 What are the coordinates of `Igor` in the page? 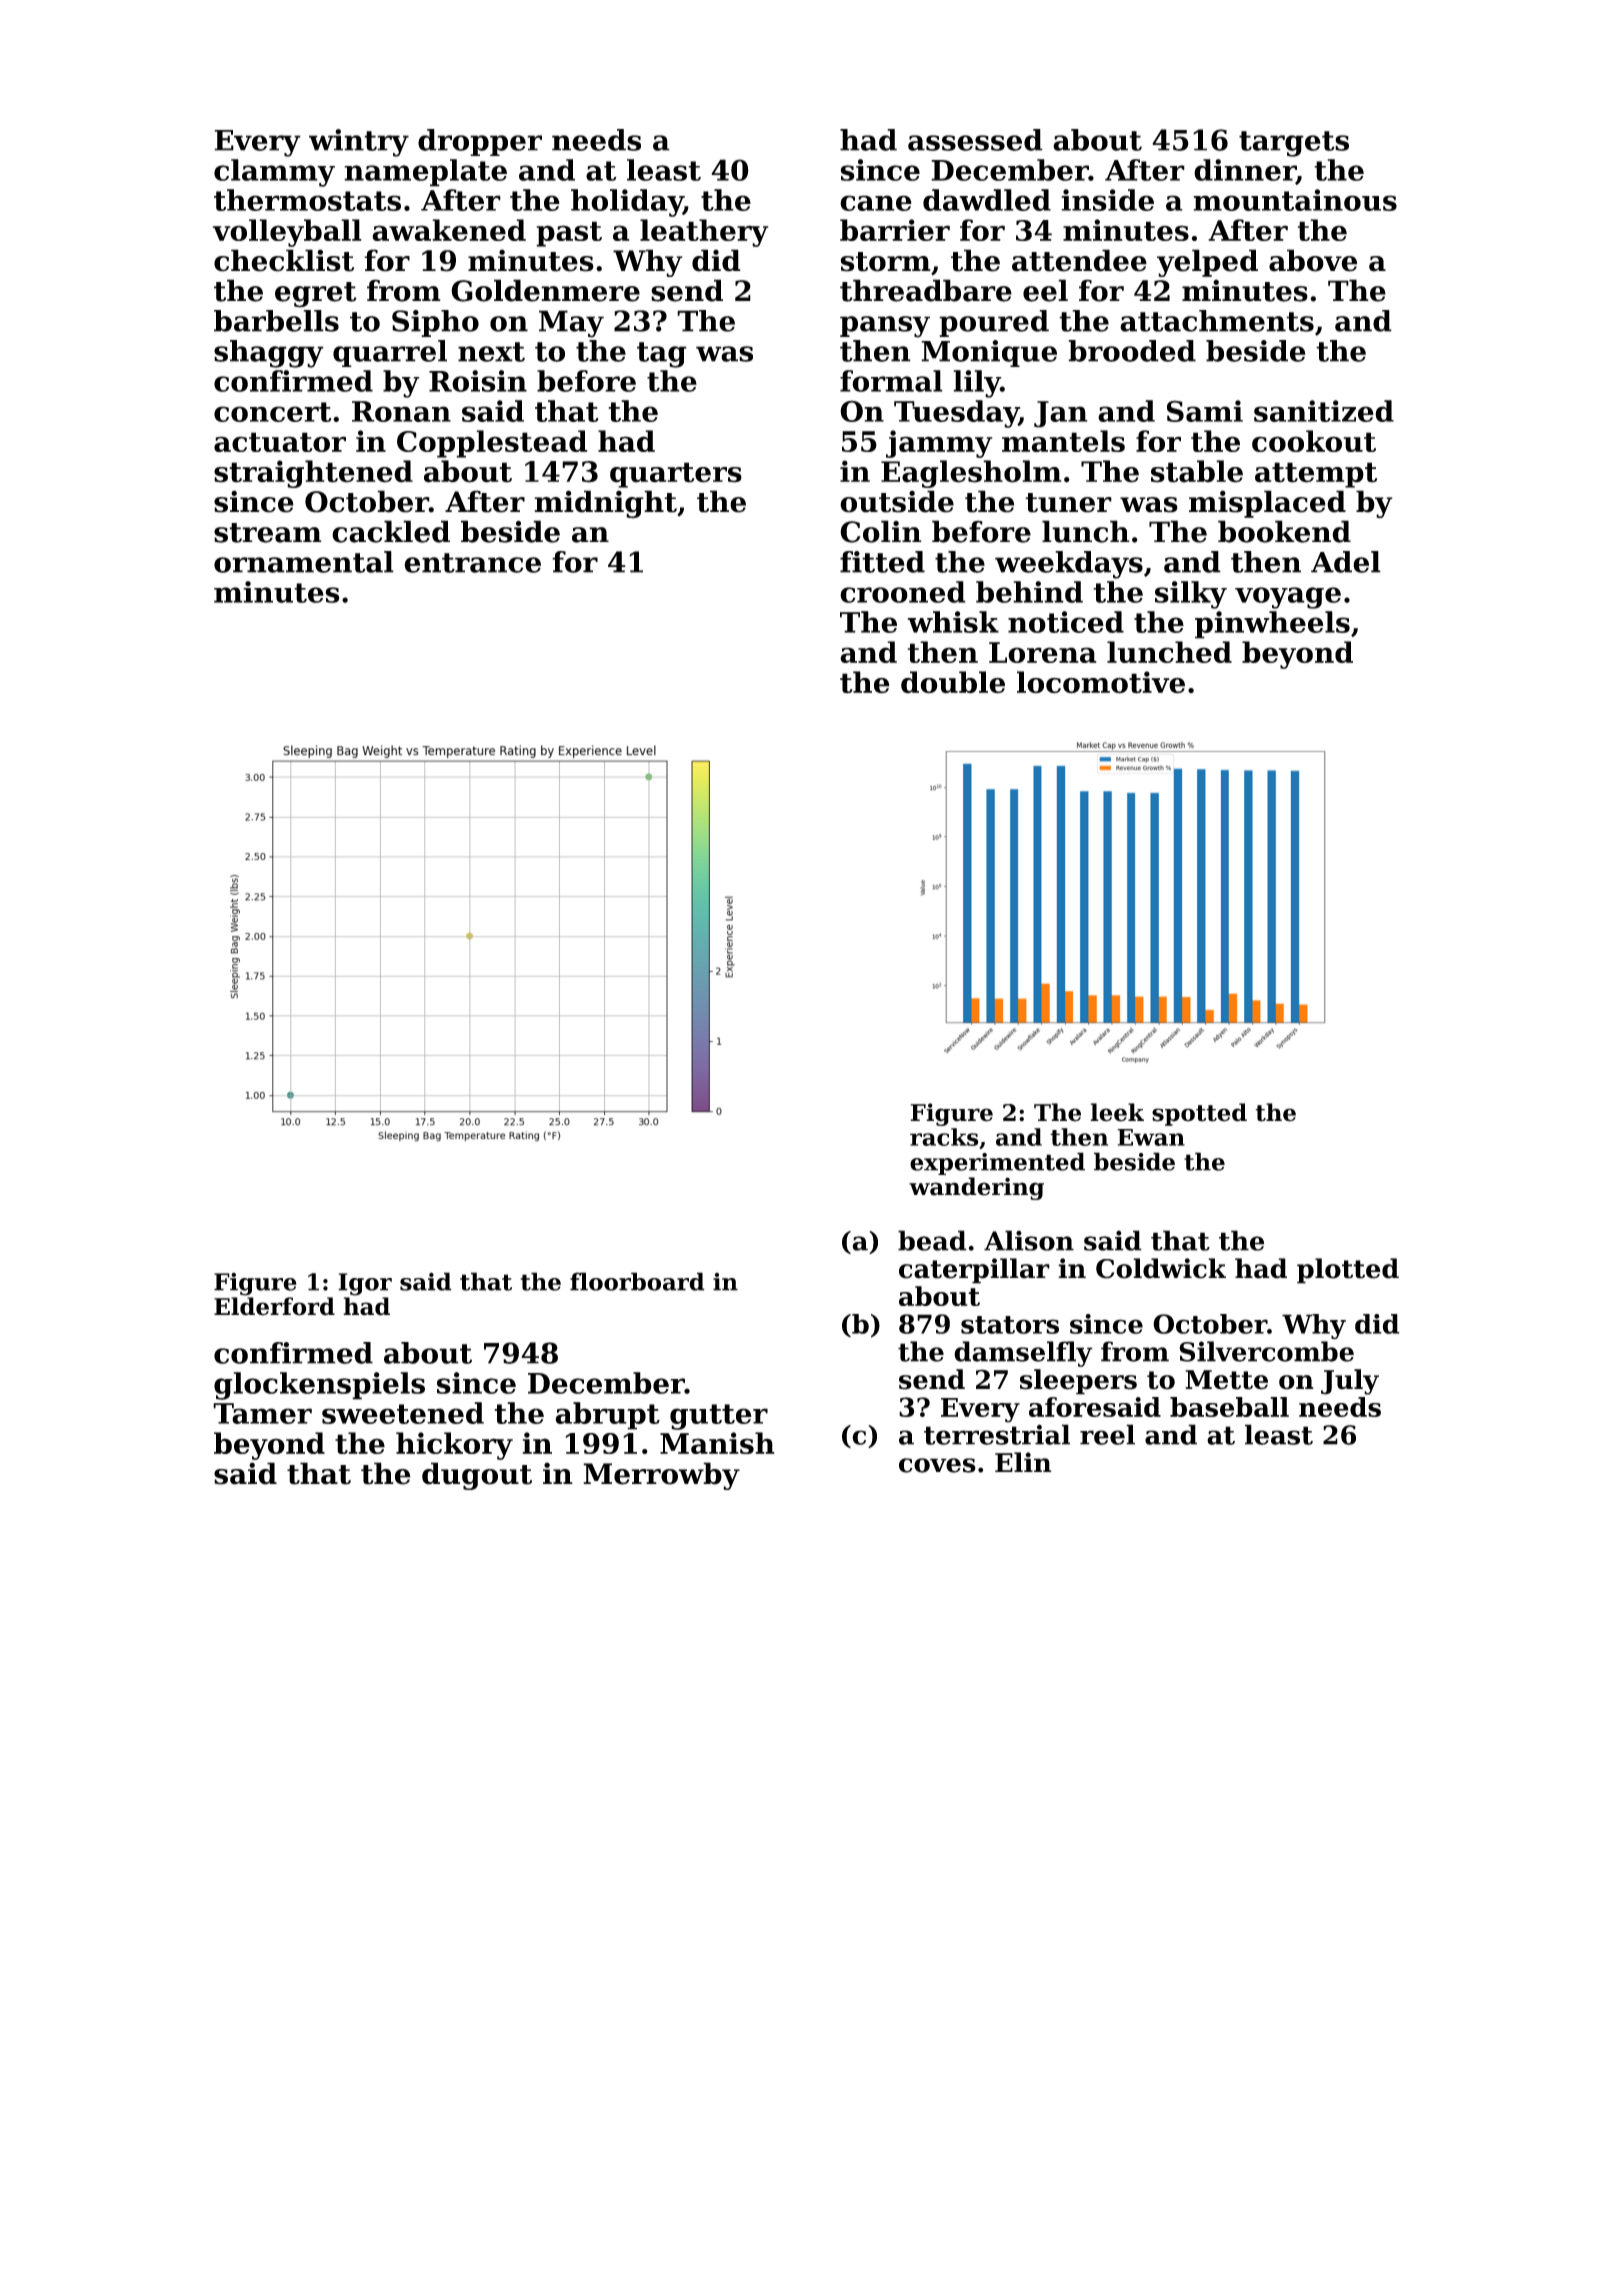 It's located at (365, 1284).
